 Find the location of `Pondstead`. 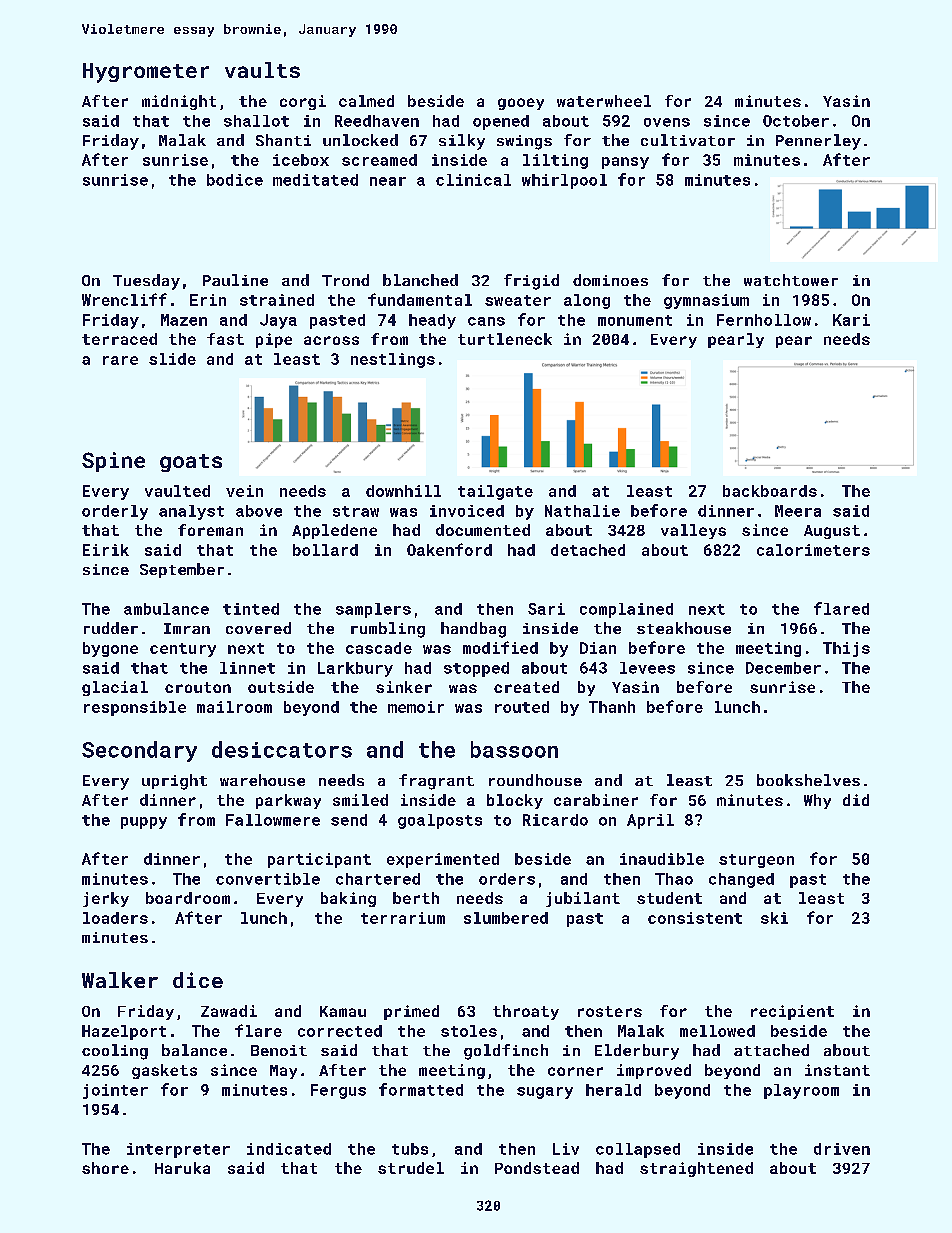

Pondstead is located at coordinates (537, 1168).
